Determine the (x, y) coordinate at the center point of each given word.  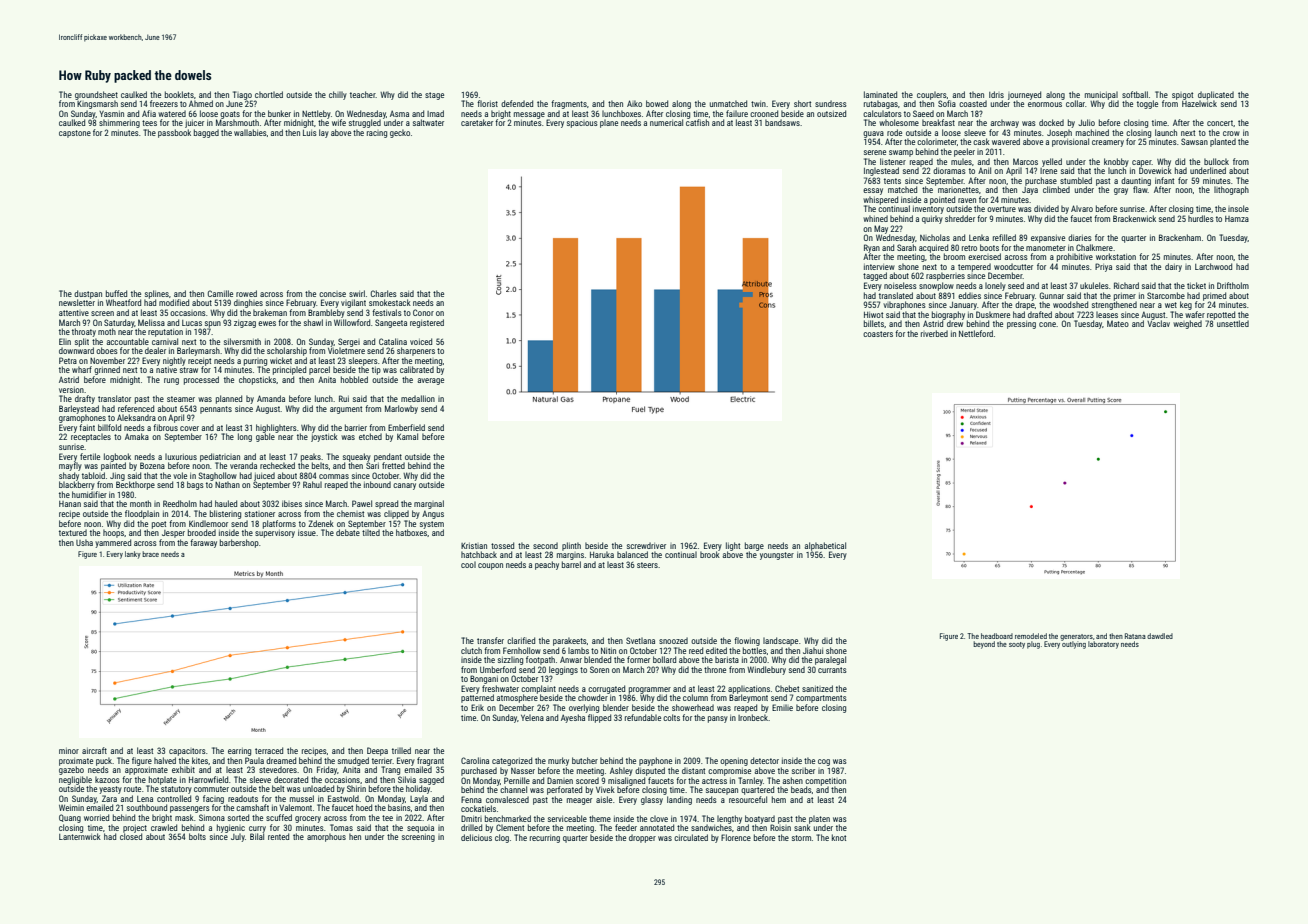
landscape (780, 641)
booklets (179, 94)
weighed (1187, 324)
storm (802, 838)
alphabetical (825, 546)
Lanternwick (80, 836)
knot (839, 837)
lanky (133, 555)
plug (1033, 645)
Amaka (137, 436)
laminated (880, 94)
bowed (657, 103)
